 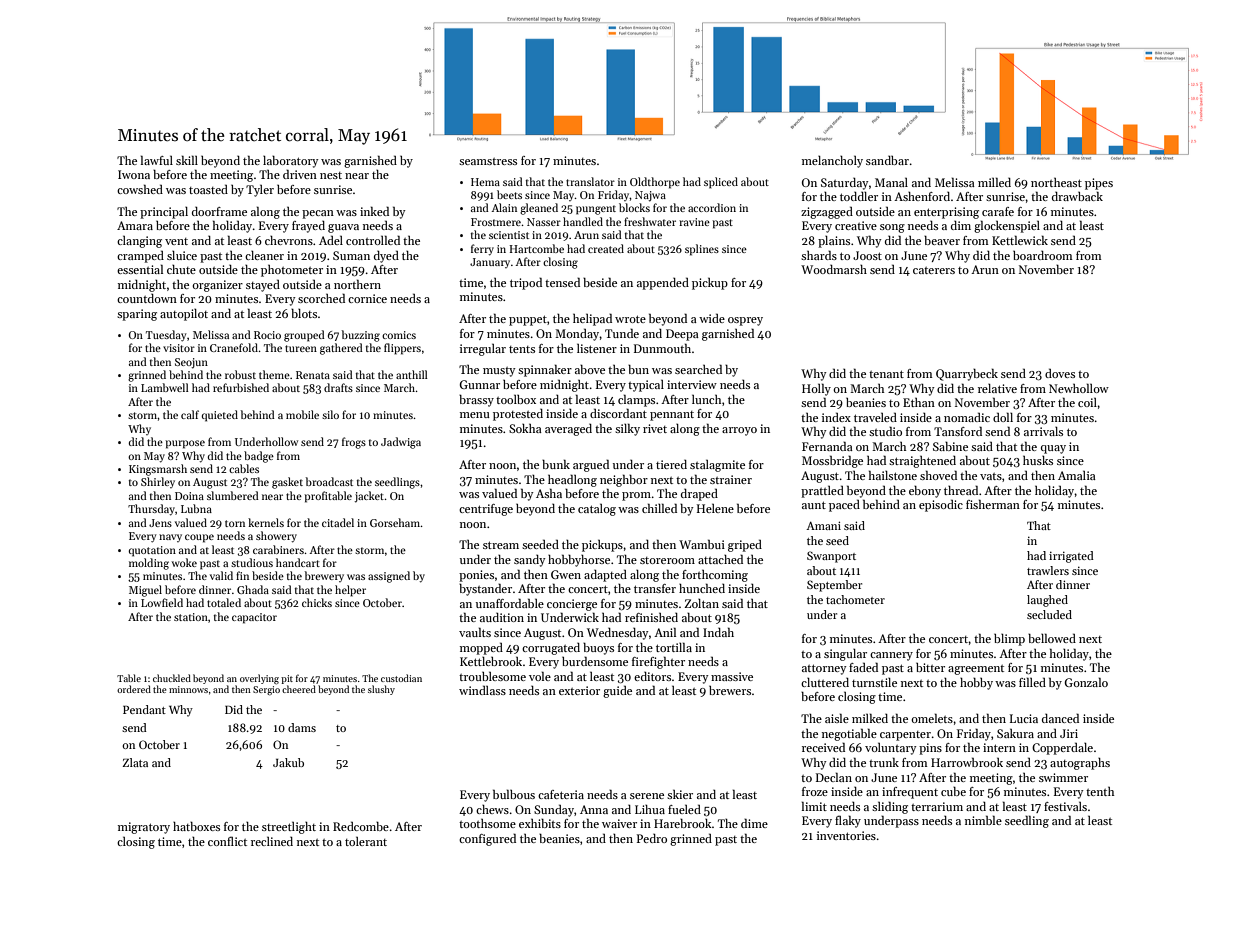 I want to click on froze, so click(x=815, y=791).
